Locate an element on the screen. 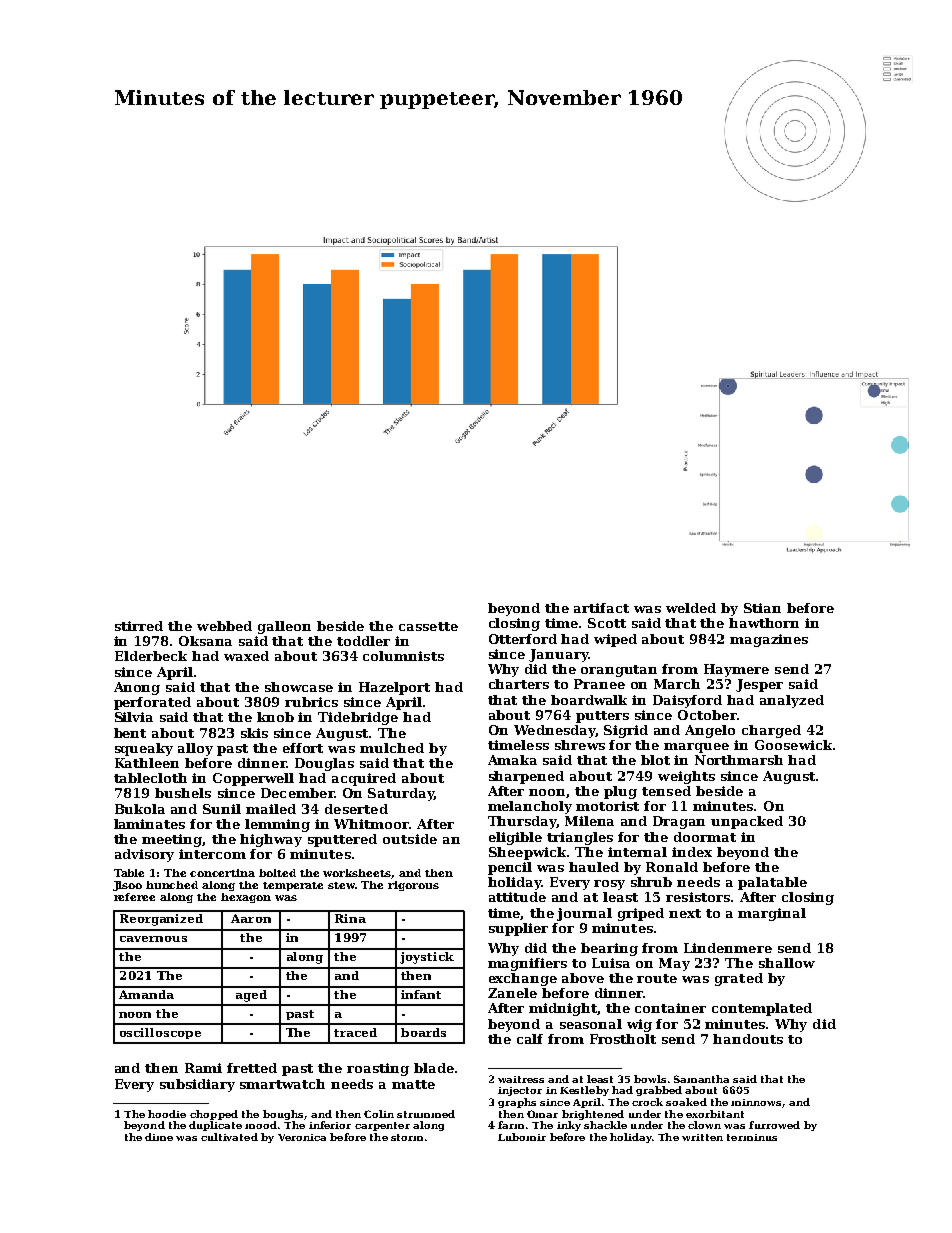 This screenshot has height=1233, width=952. boardwalk is located at coordinates (589, 700).
